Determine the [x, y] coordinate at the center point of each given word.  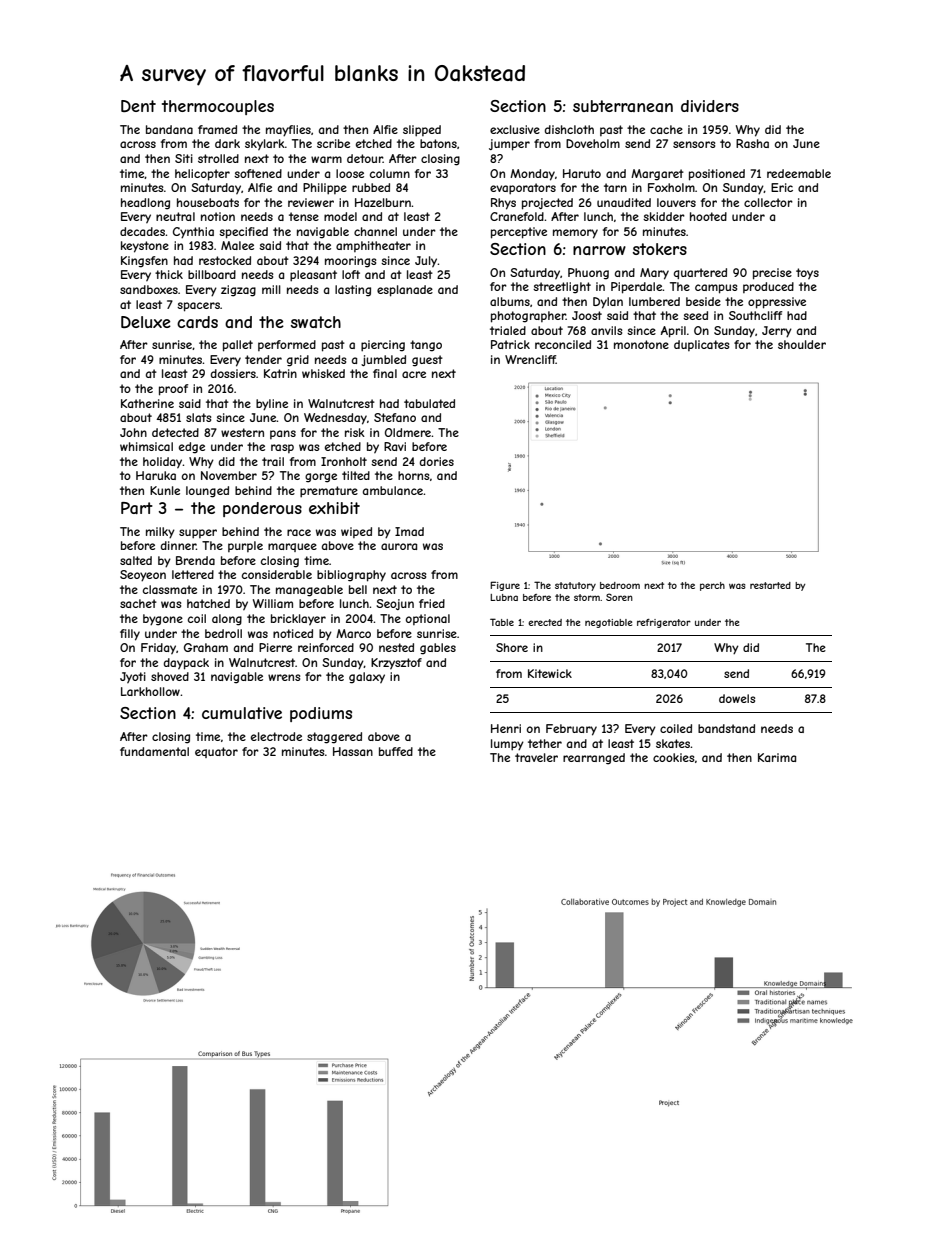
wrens [284, 677]
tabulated [429, 403]
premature [329, 492]
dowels [737, 698]
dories [437, 461]
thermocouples [218, 107]
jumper [509, 145]
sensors [694, 144]
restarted [770, 585]
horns [413, 475]
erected [545, 622]
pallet [238, 346]
